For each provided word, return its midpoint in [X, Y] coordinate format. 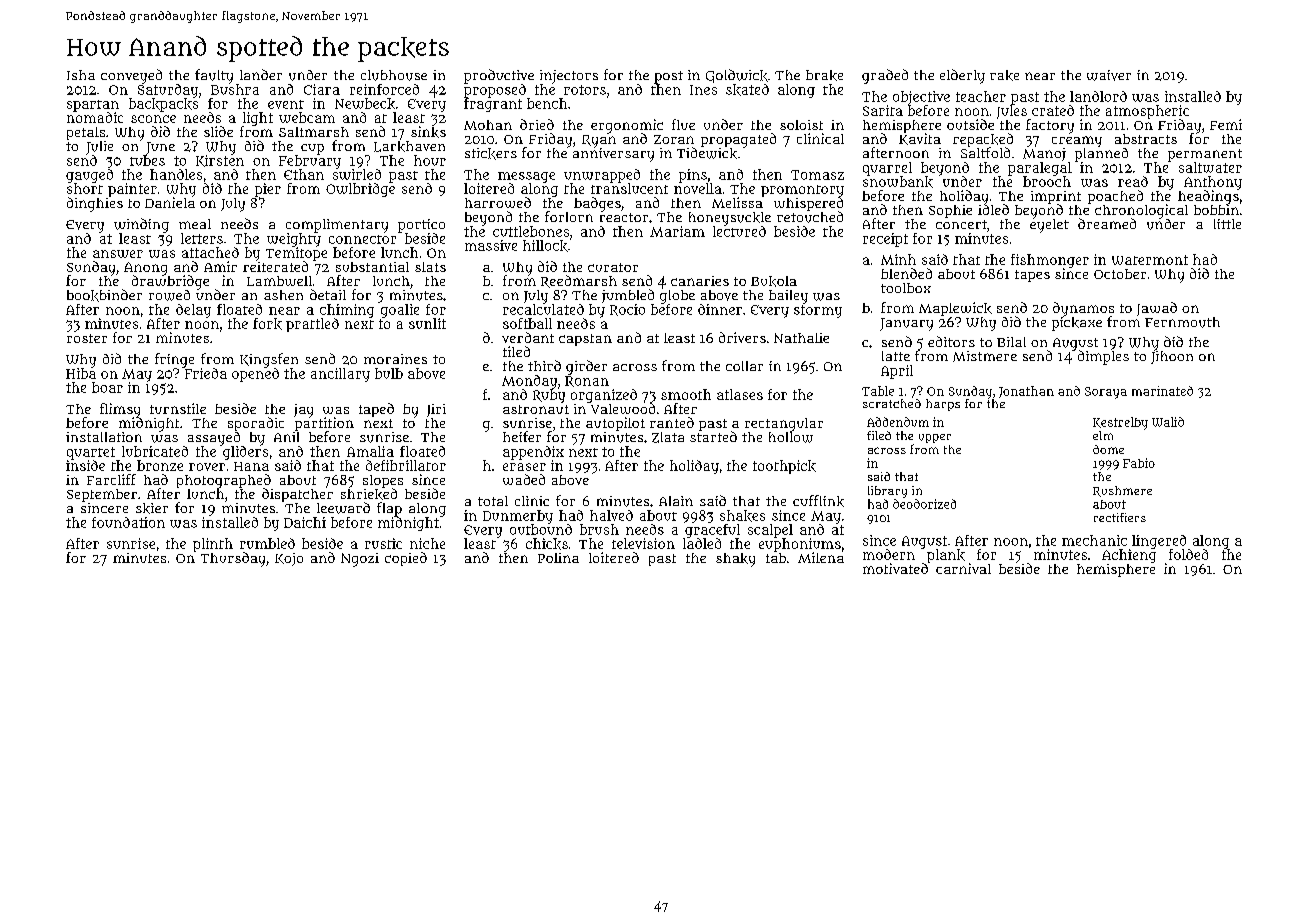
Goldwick [737, 76]
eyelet [1049, 226]
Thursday [233, 559]
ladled [702, 543]
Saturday [168, 91]
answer [118, 254]
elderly [962, 76]
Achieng [1129, 556]
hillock [545, 246]
